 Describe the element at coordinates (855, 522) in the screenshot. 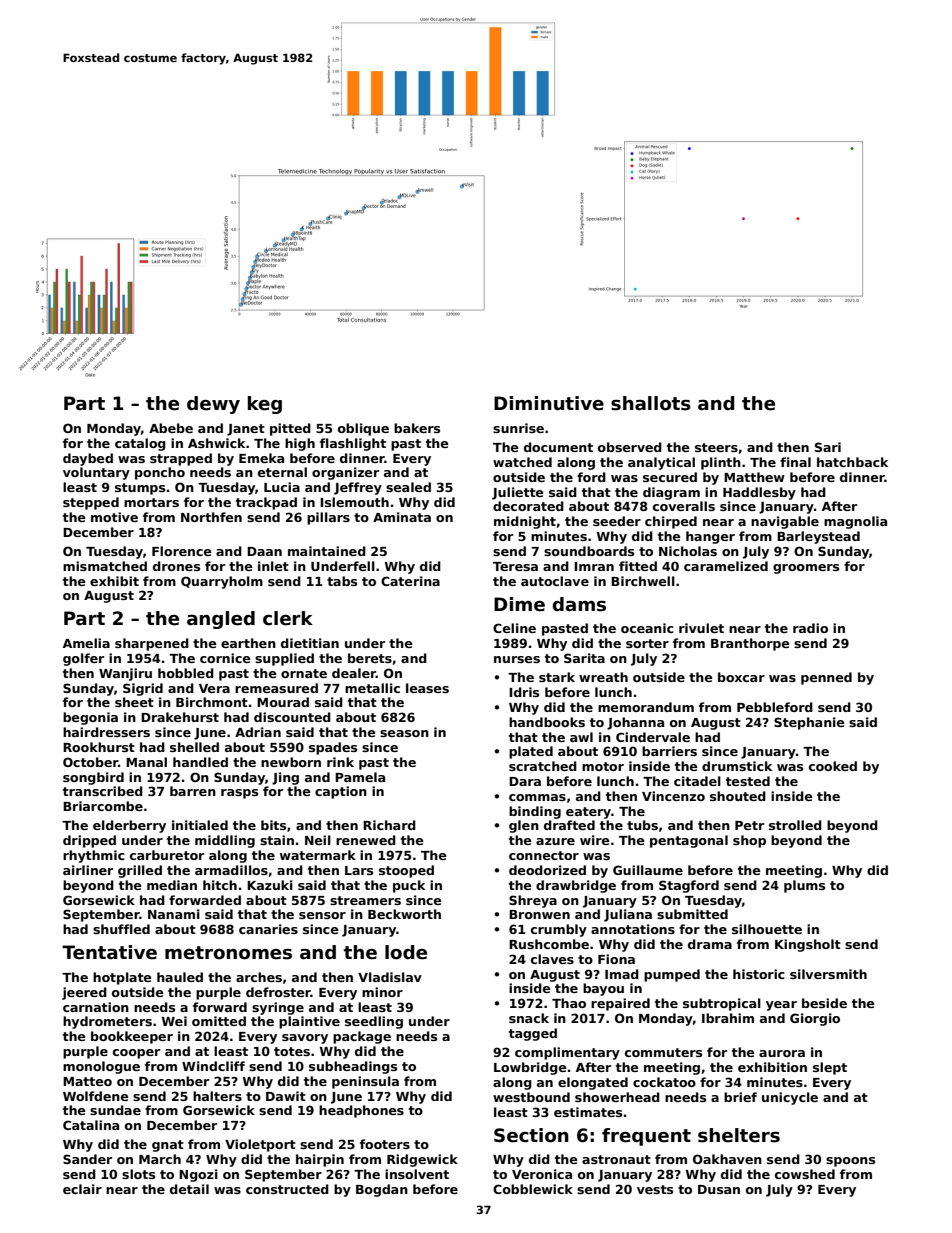

I see `magnolia` at that location.
